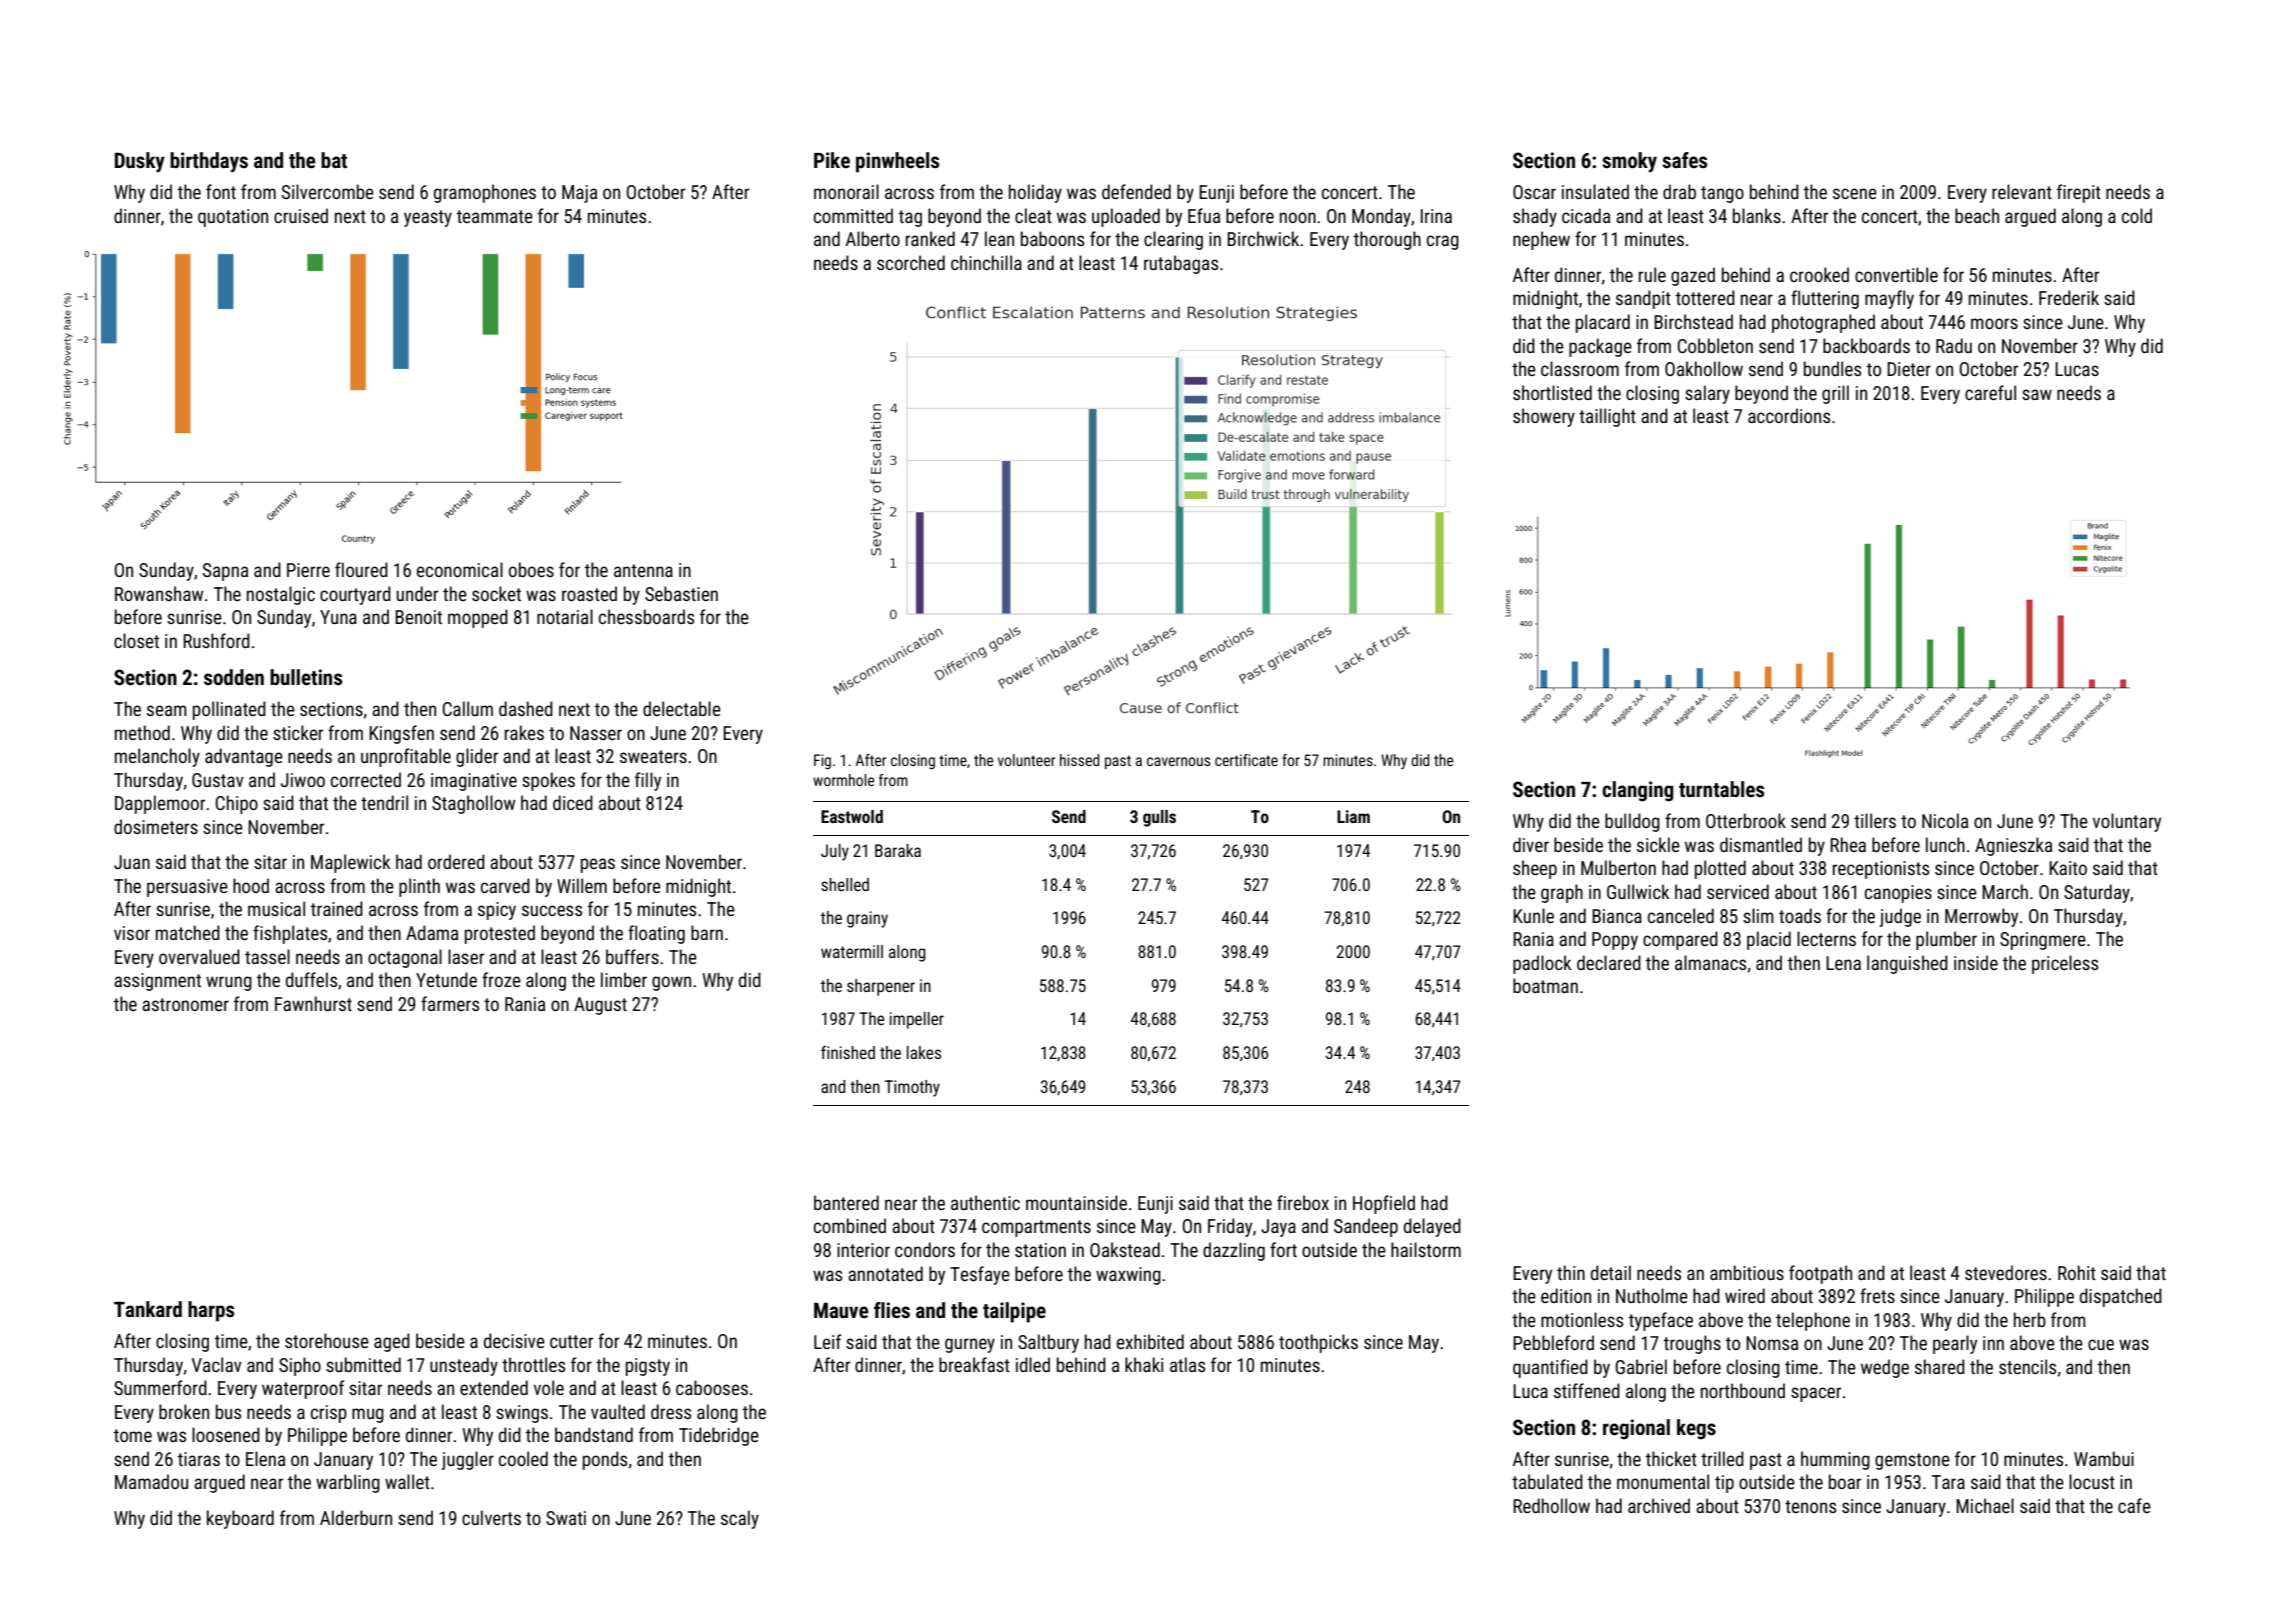 The height and width of the screenshot is (1614, 2282). What do you see at coordinates (832, 160) in the screenshot?
I see `Pike` at bounding box center [832, 160].
